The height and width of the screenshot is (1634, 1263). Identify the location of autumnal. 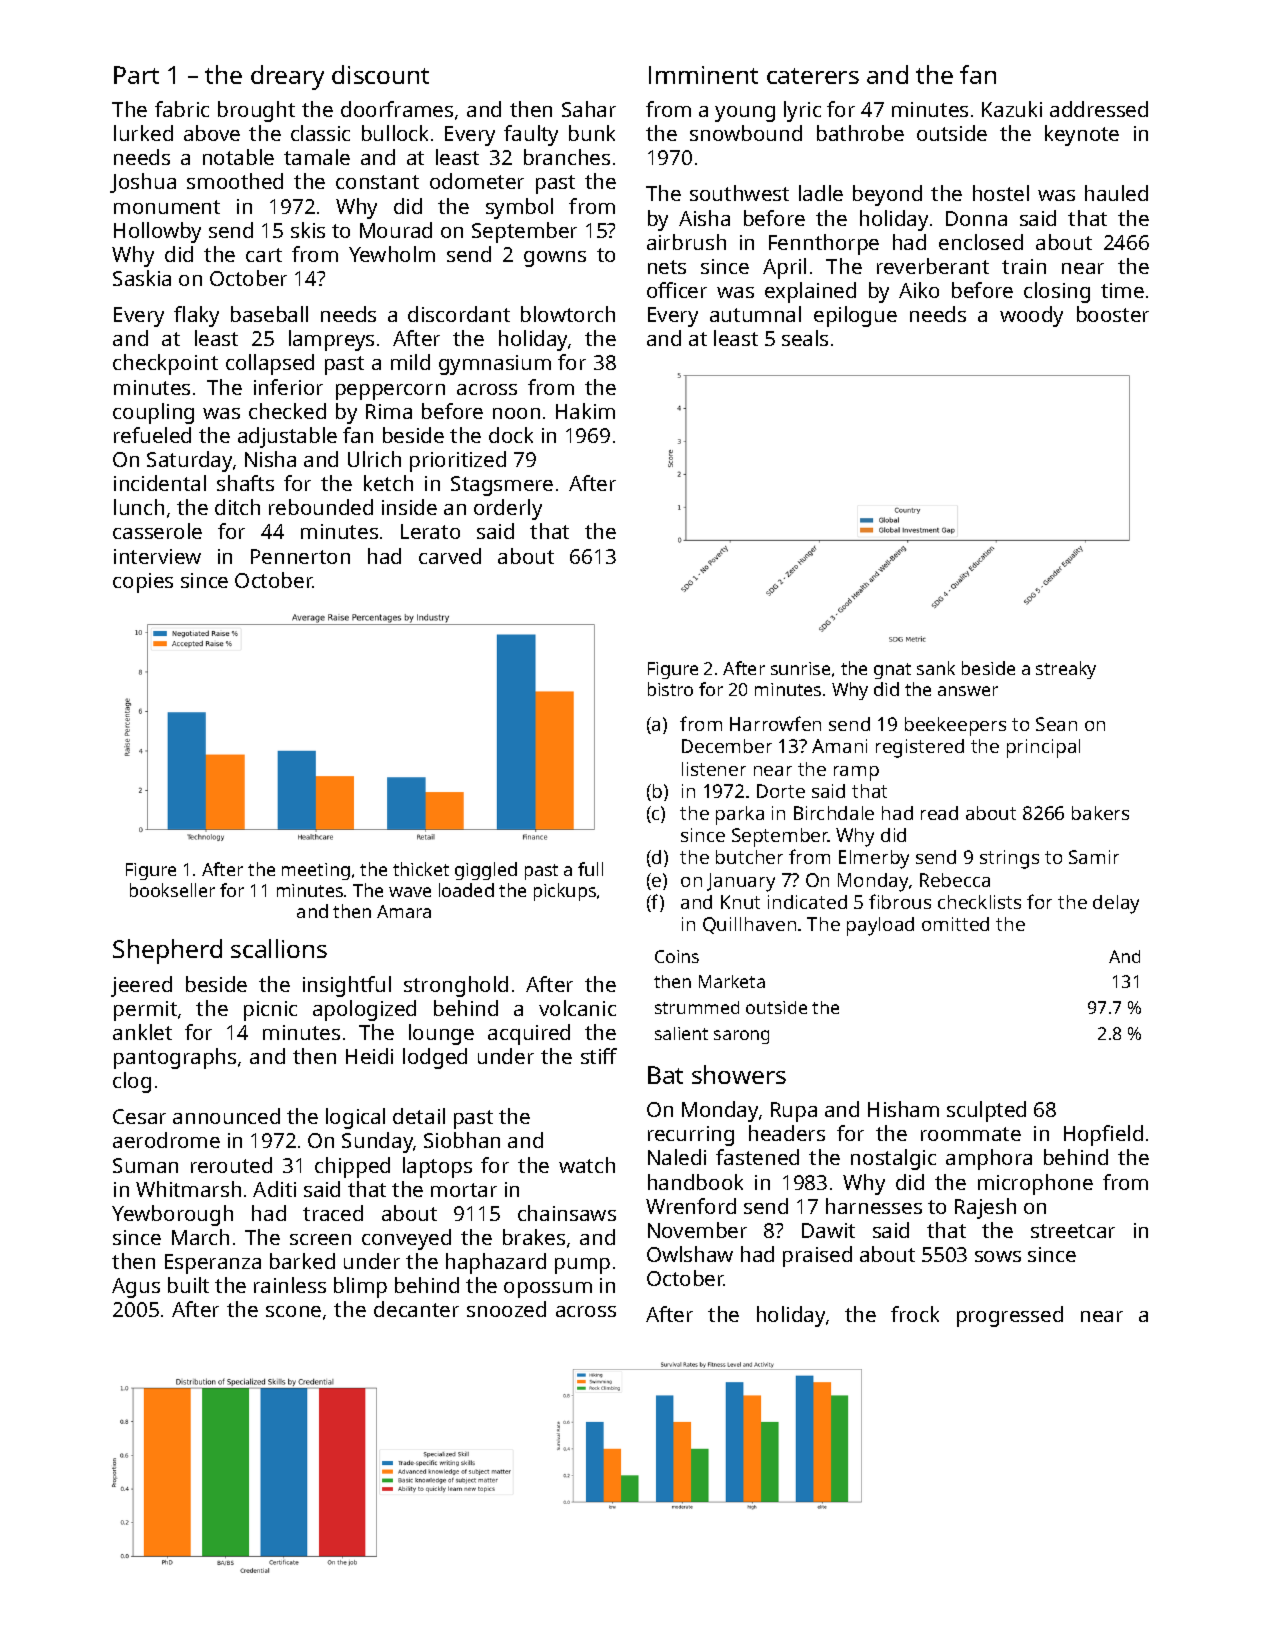
(755, 314).
